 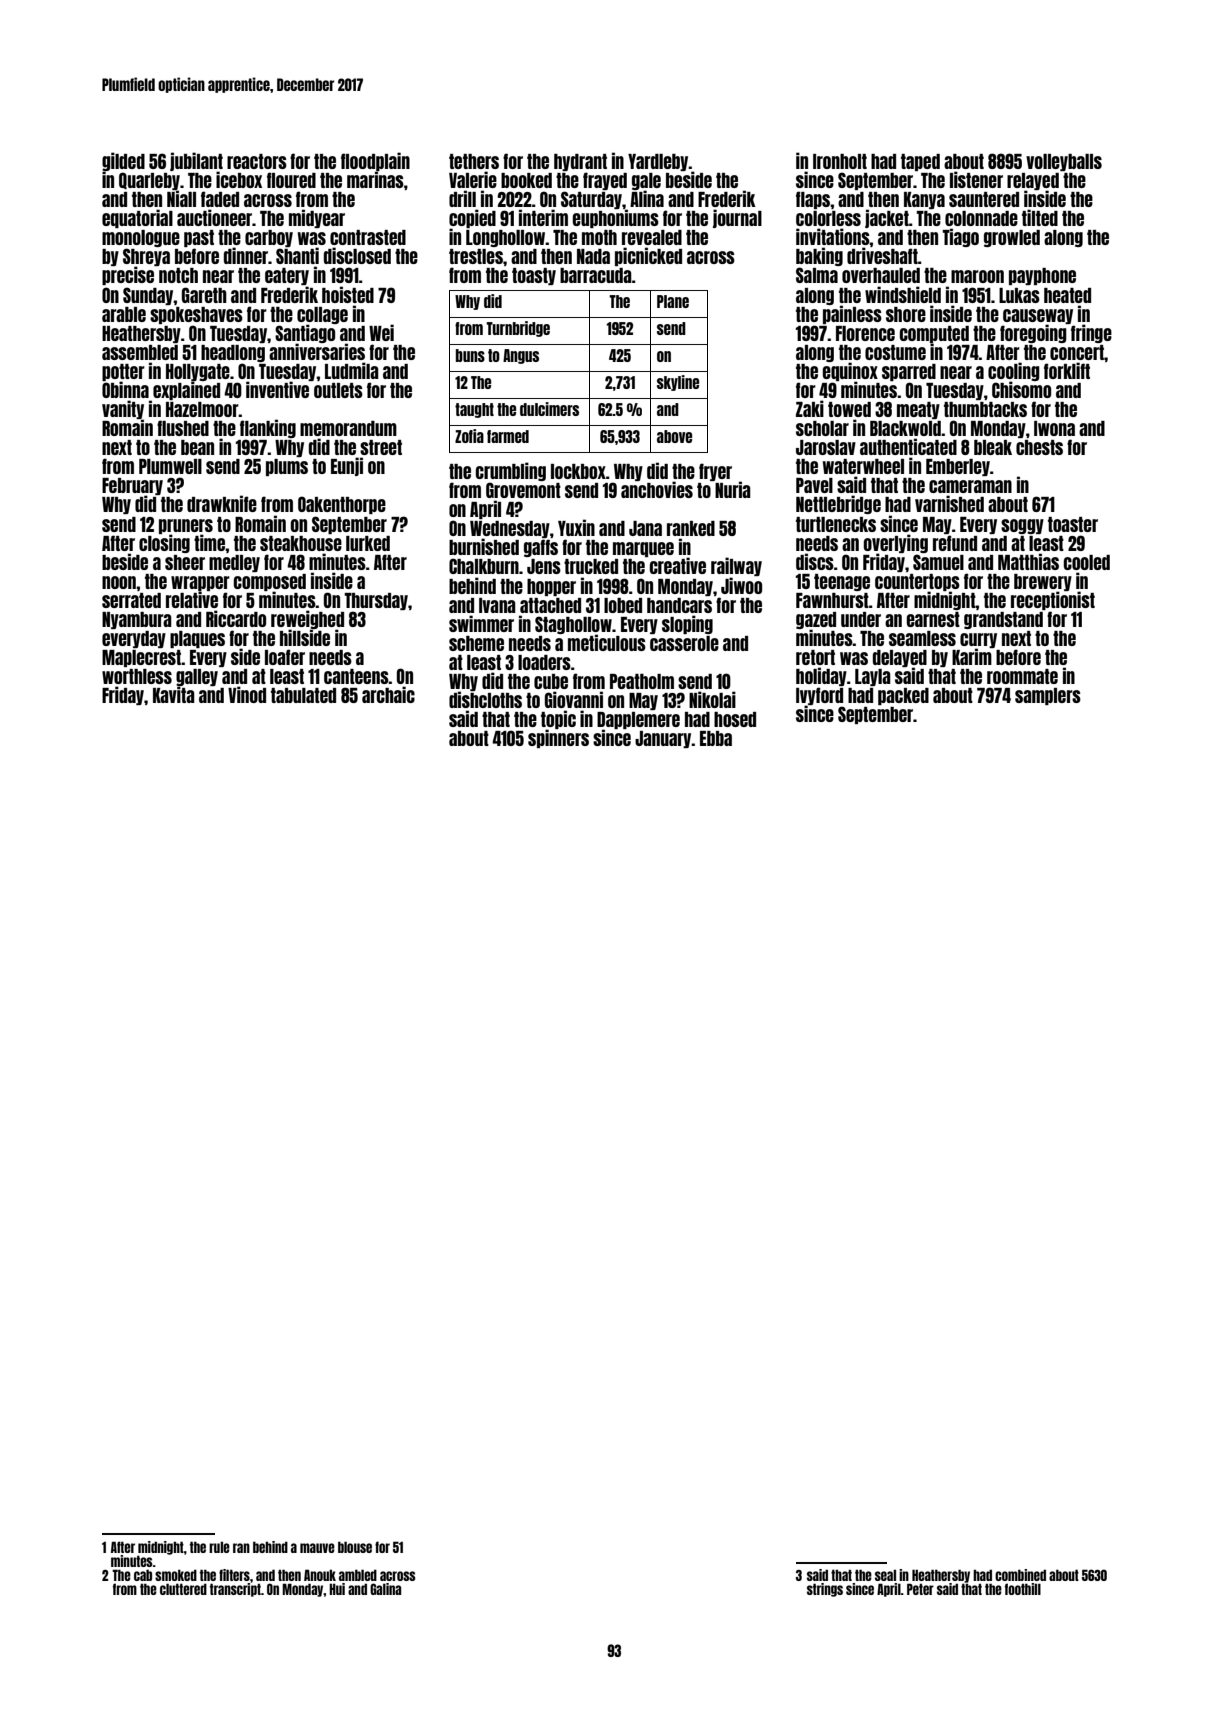 I want to click on strings, so click(x=825, y=1590).
